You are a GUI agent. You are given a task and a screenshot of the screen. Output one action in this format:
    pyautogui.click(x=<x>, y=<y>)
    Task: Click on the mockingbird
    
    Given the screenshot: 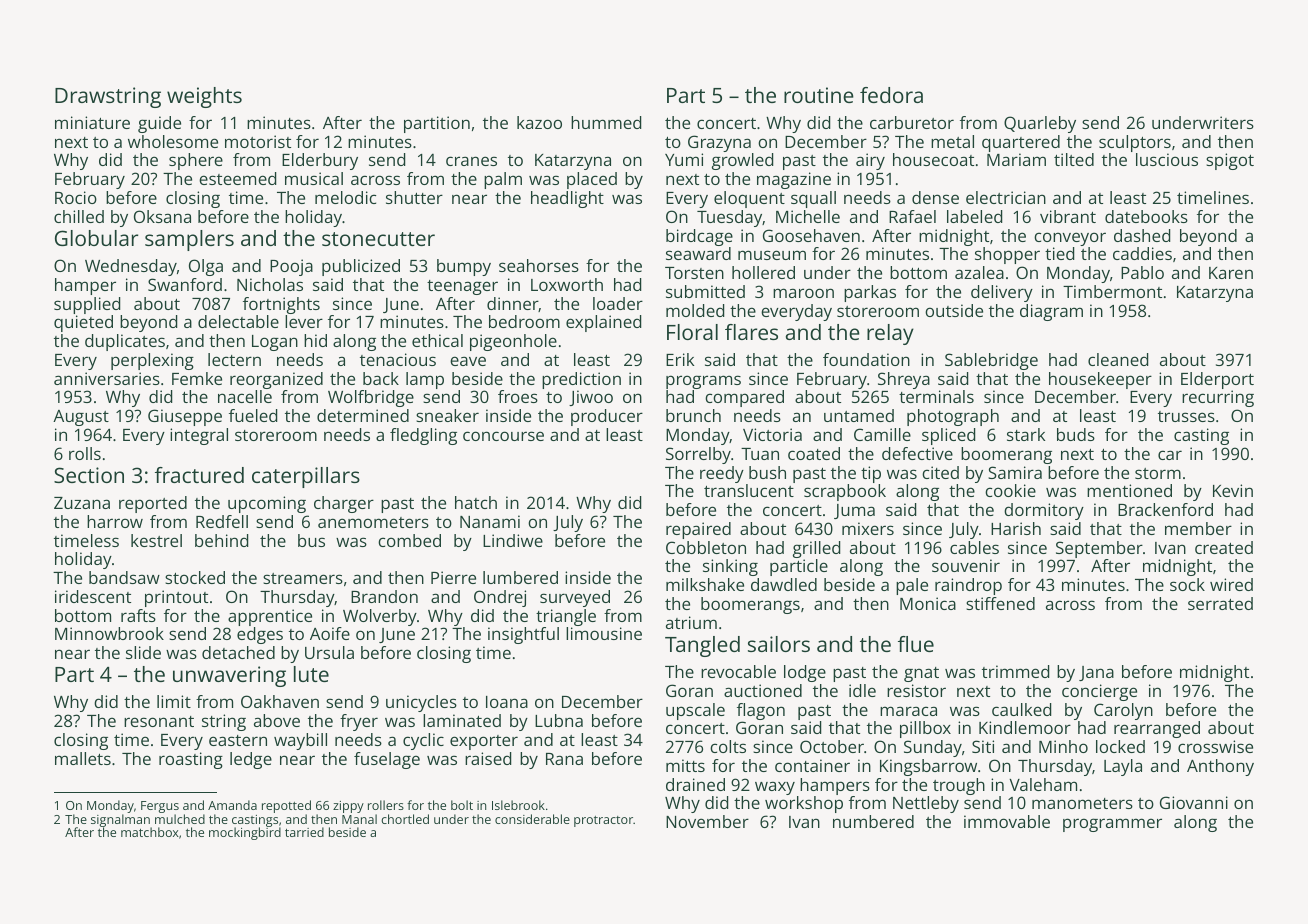 What is the action you would take?
    pyautogui.click(x=245, y=834)
